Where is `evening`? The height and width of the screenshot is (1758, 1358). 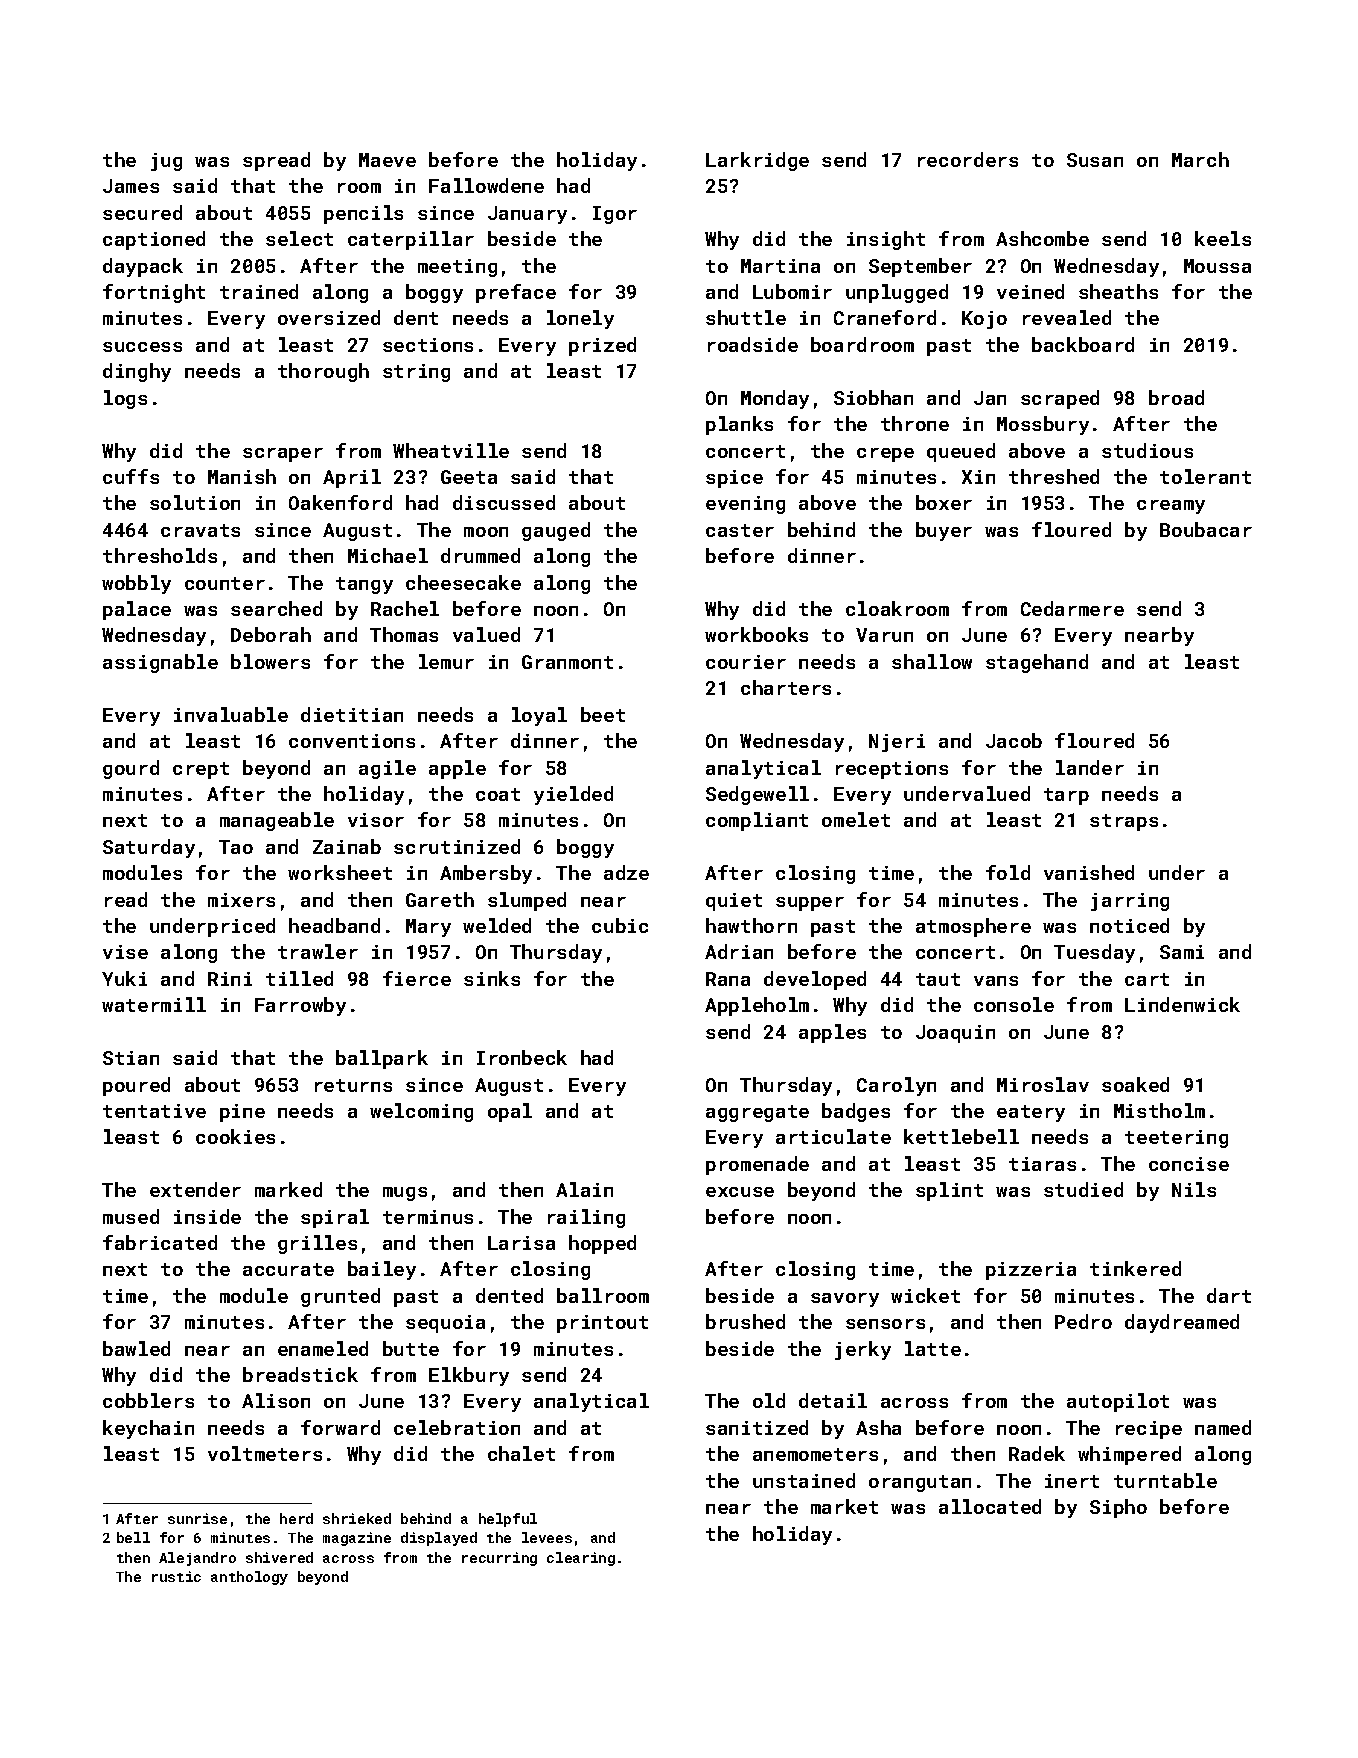 evening is located at coordinates (745, 505).
